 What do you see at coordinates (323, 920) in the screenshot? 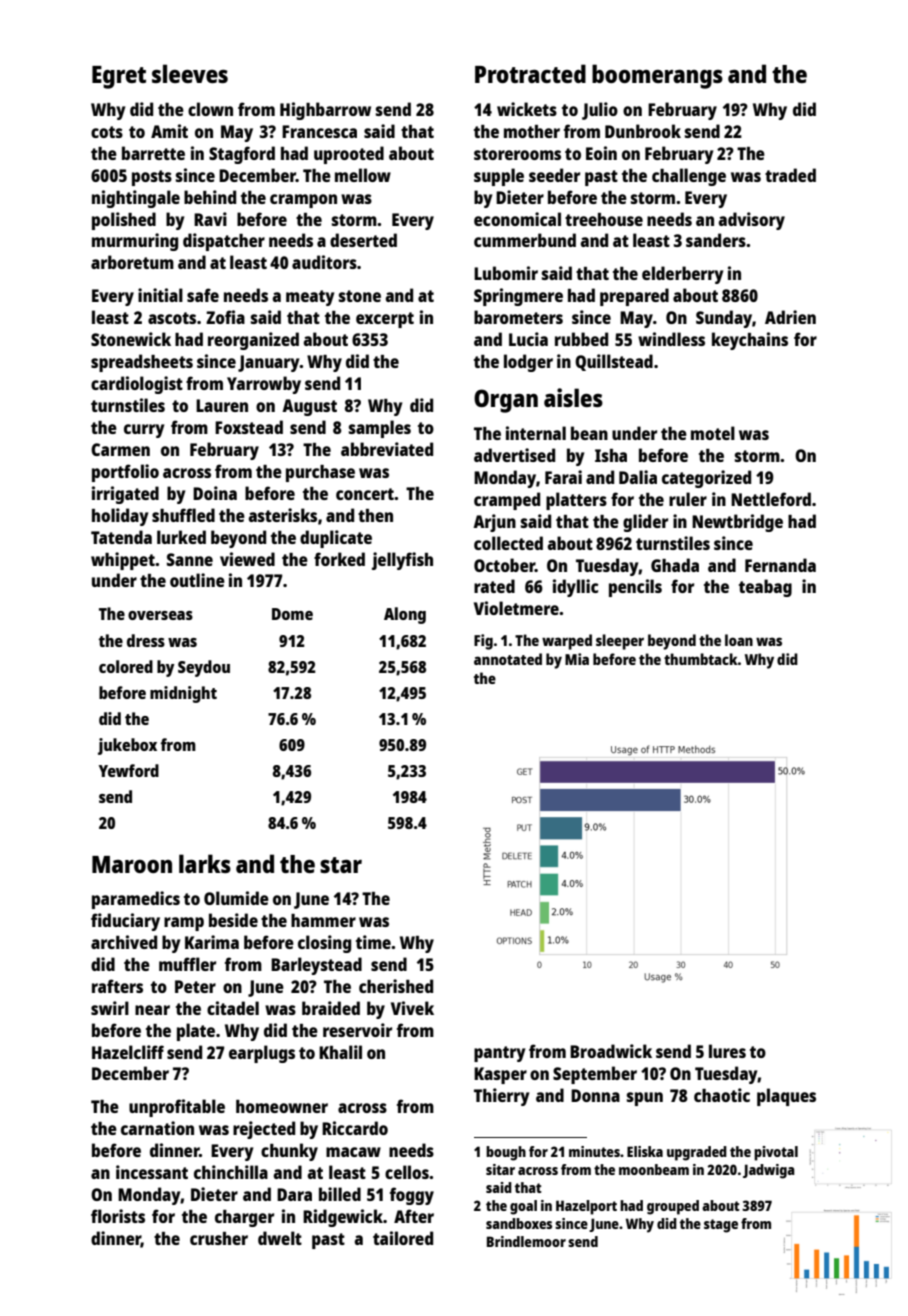
I see `hammer` at bounding box center [323, 920].
